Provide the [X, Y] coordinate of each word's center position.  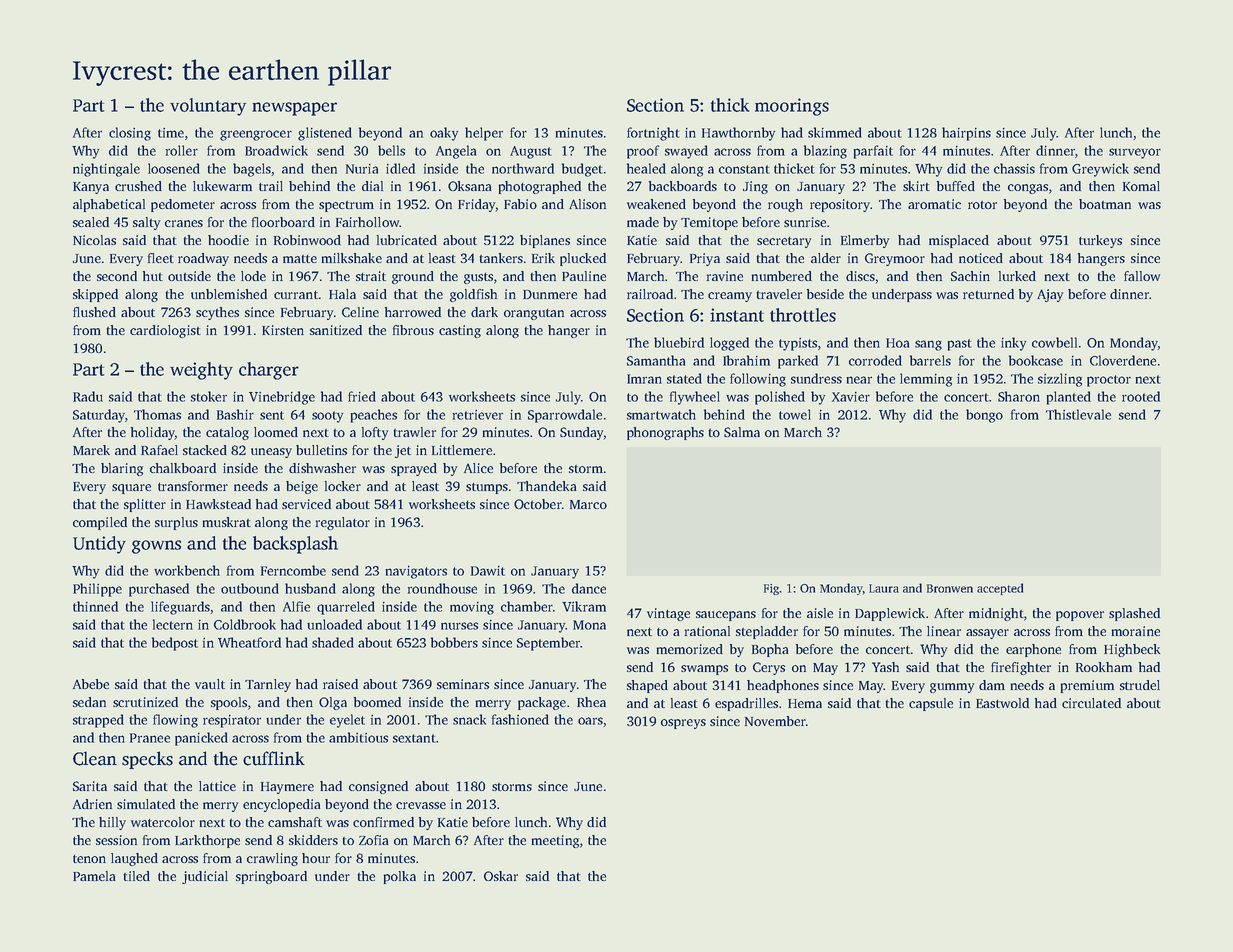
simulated [146, 804]
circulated [1091, 703]
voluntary [208, 107]
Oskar [501, 876]
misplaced [959, 241]
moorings [792, 107]
